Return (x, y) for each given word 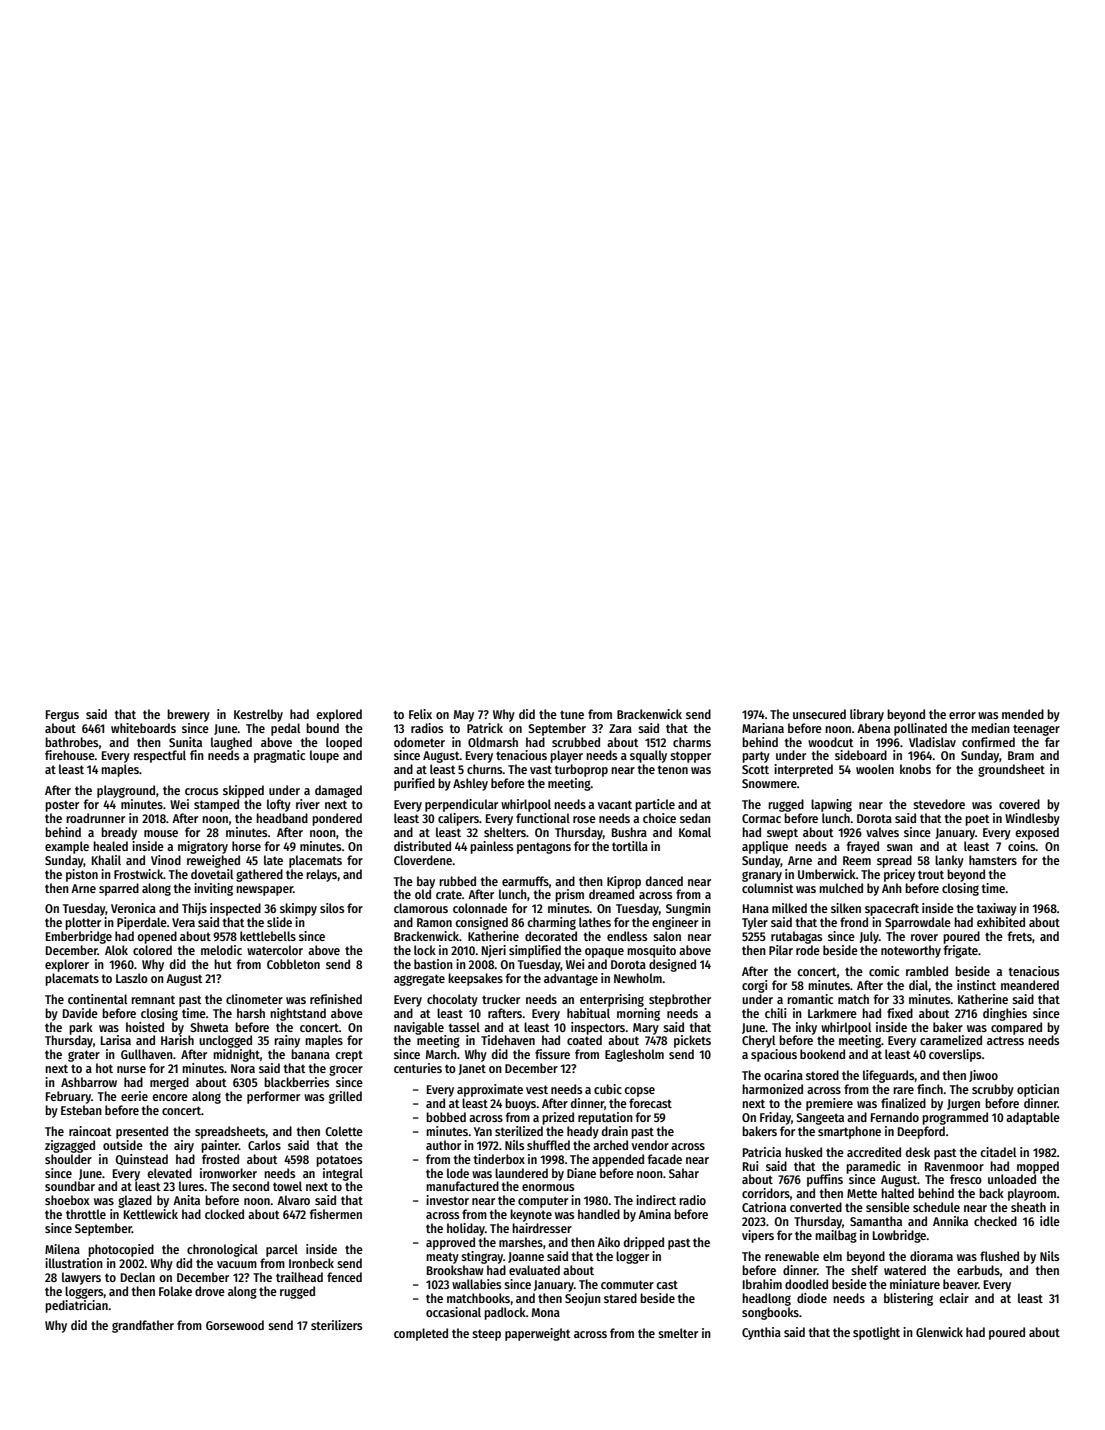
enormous (548, 1187)
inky (806, 1028)
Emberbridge (79, 937)
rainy (287, 1041)
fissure (552, 1054)
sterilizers (336, 1325)
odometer (419, 742)
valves (882, 832)
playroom (1032, 1194)
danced (664, 881)
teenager (1036, 730)
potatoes (339, 1161)
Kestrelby (258, 715)
